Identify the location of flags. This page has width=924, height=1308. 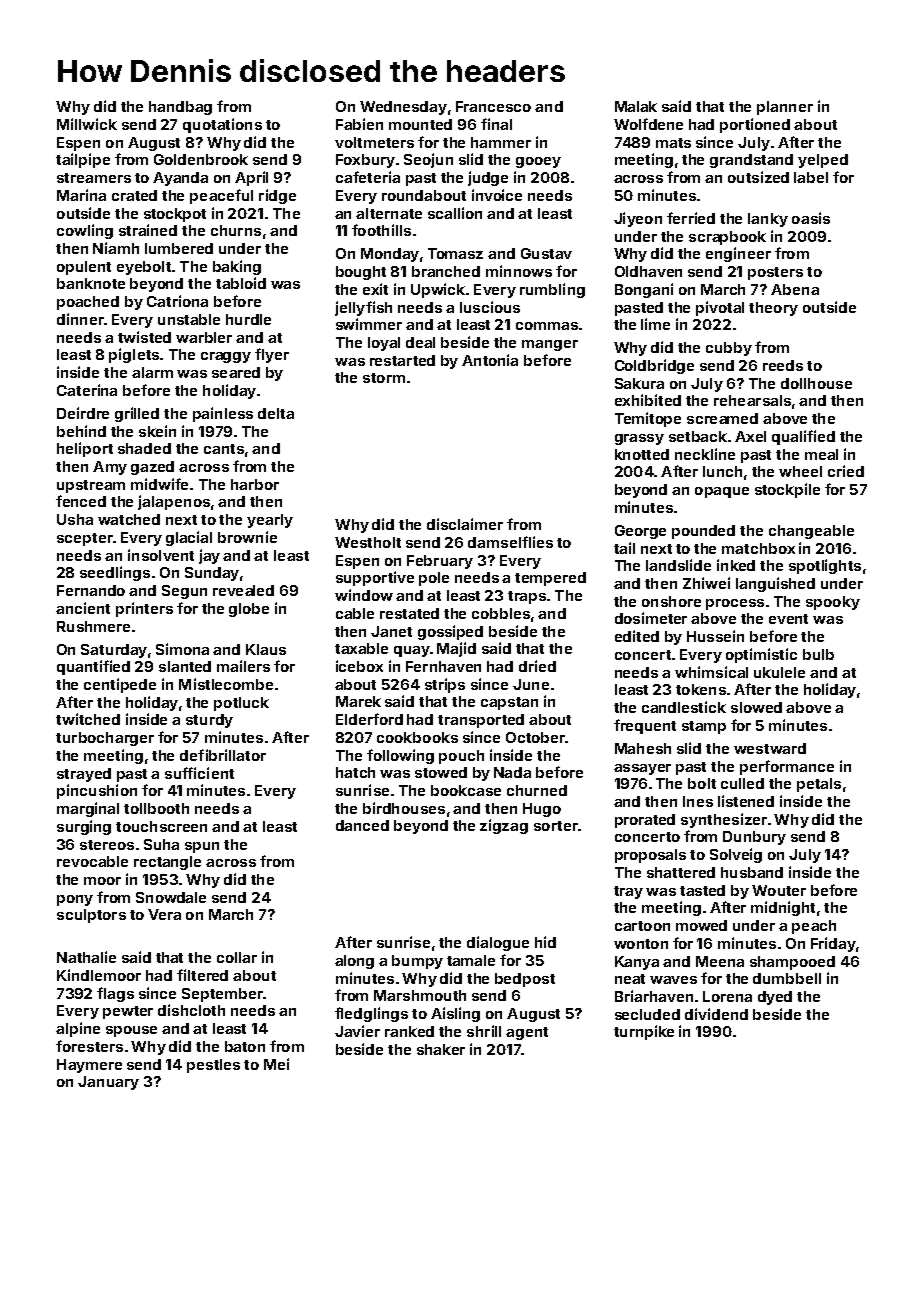
(115, 994).
